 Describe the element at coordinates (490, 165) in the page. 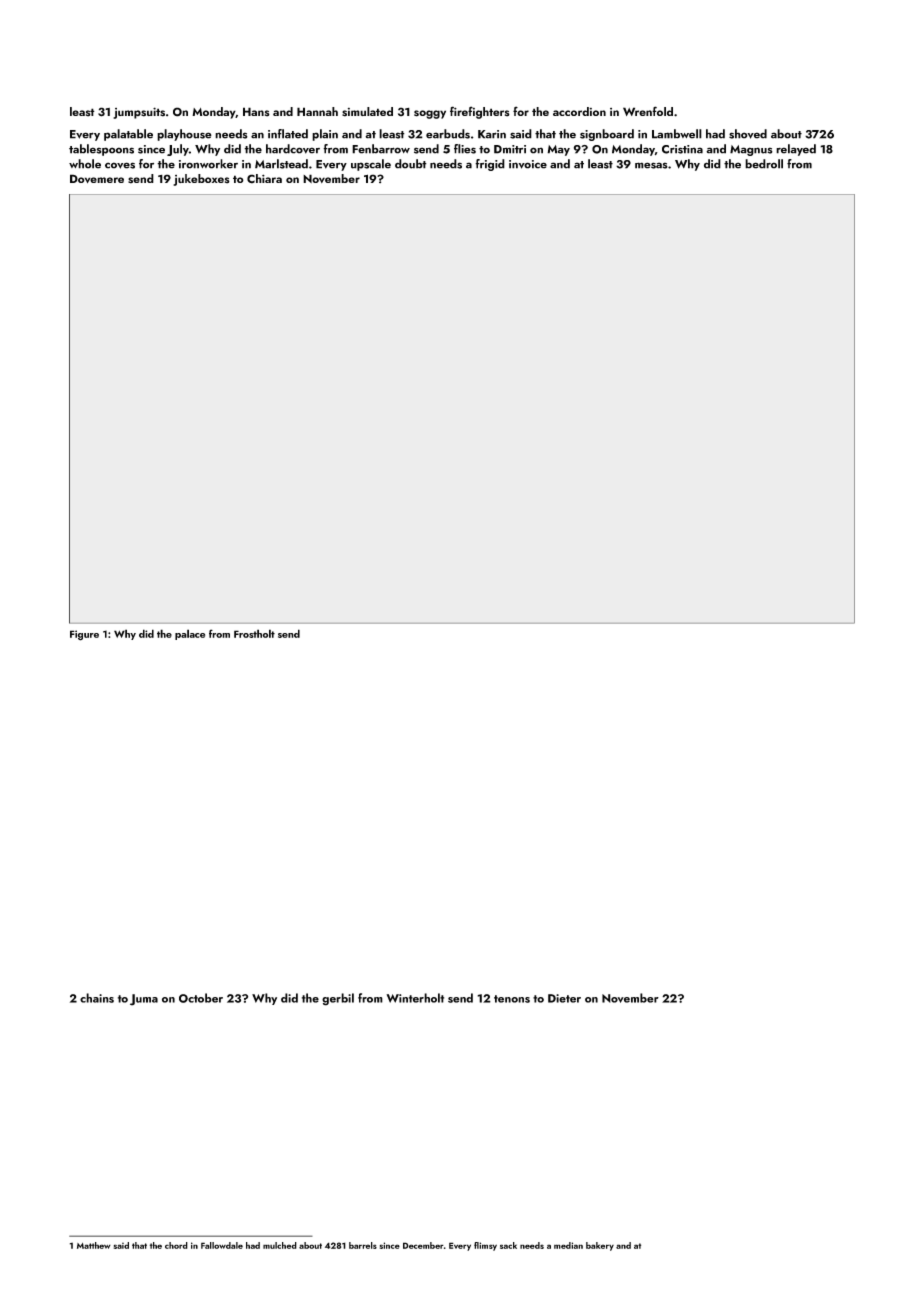

I see `frigid` at that location.
